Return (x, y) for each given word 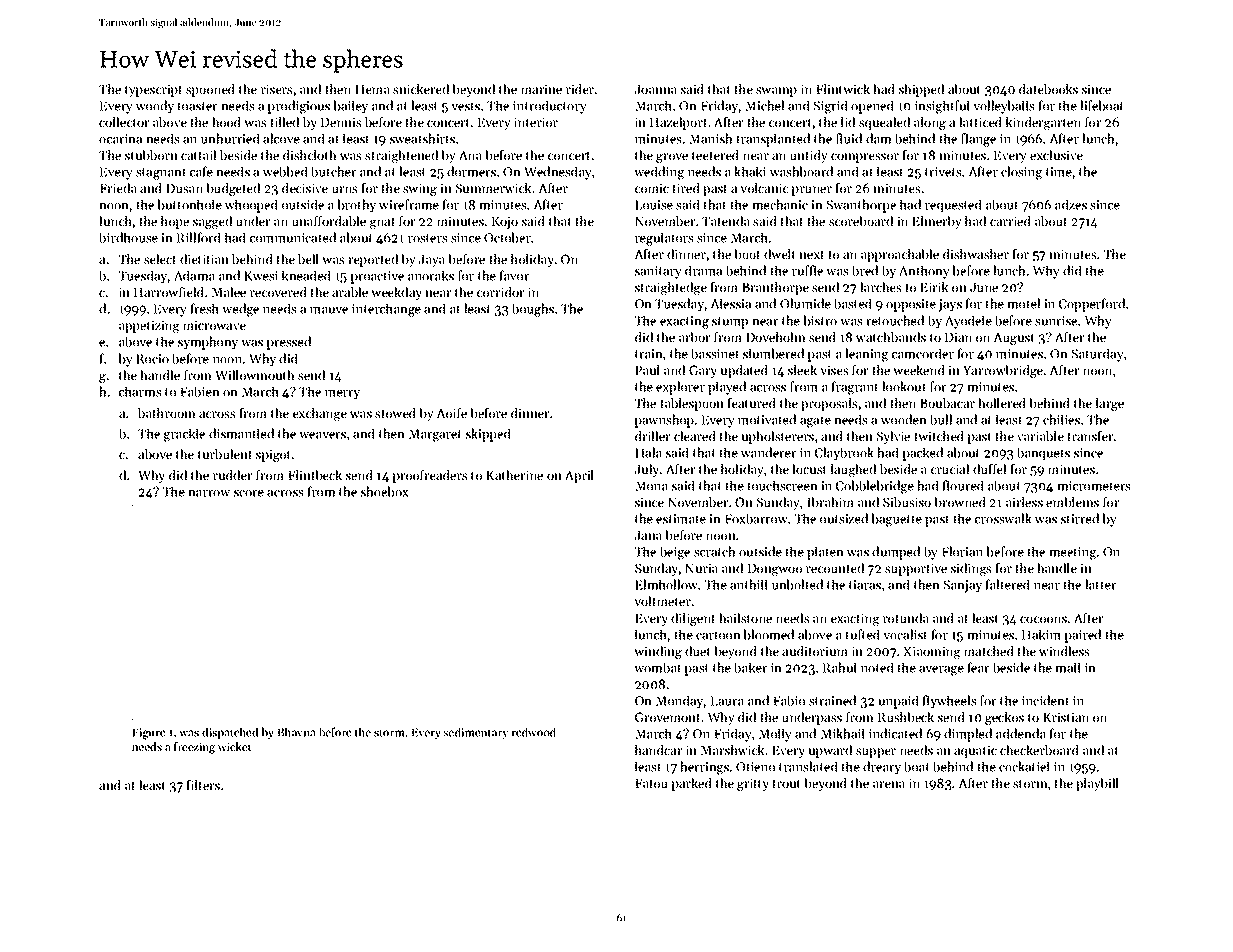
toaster (197, 106)
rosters (428, 238)
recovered (278, 292)
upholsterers (778, 437)
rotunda (906, 618)
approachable (900, 255)
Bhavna (296, 732)
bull (941, 419)
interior (536, 122)
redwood (534, 732)
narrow (209, 493)
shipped (921, 90)
